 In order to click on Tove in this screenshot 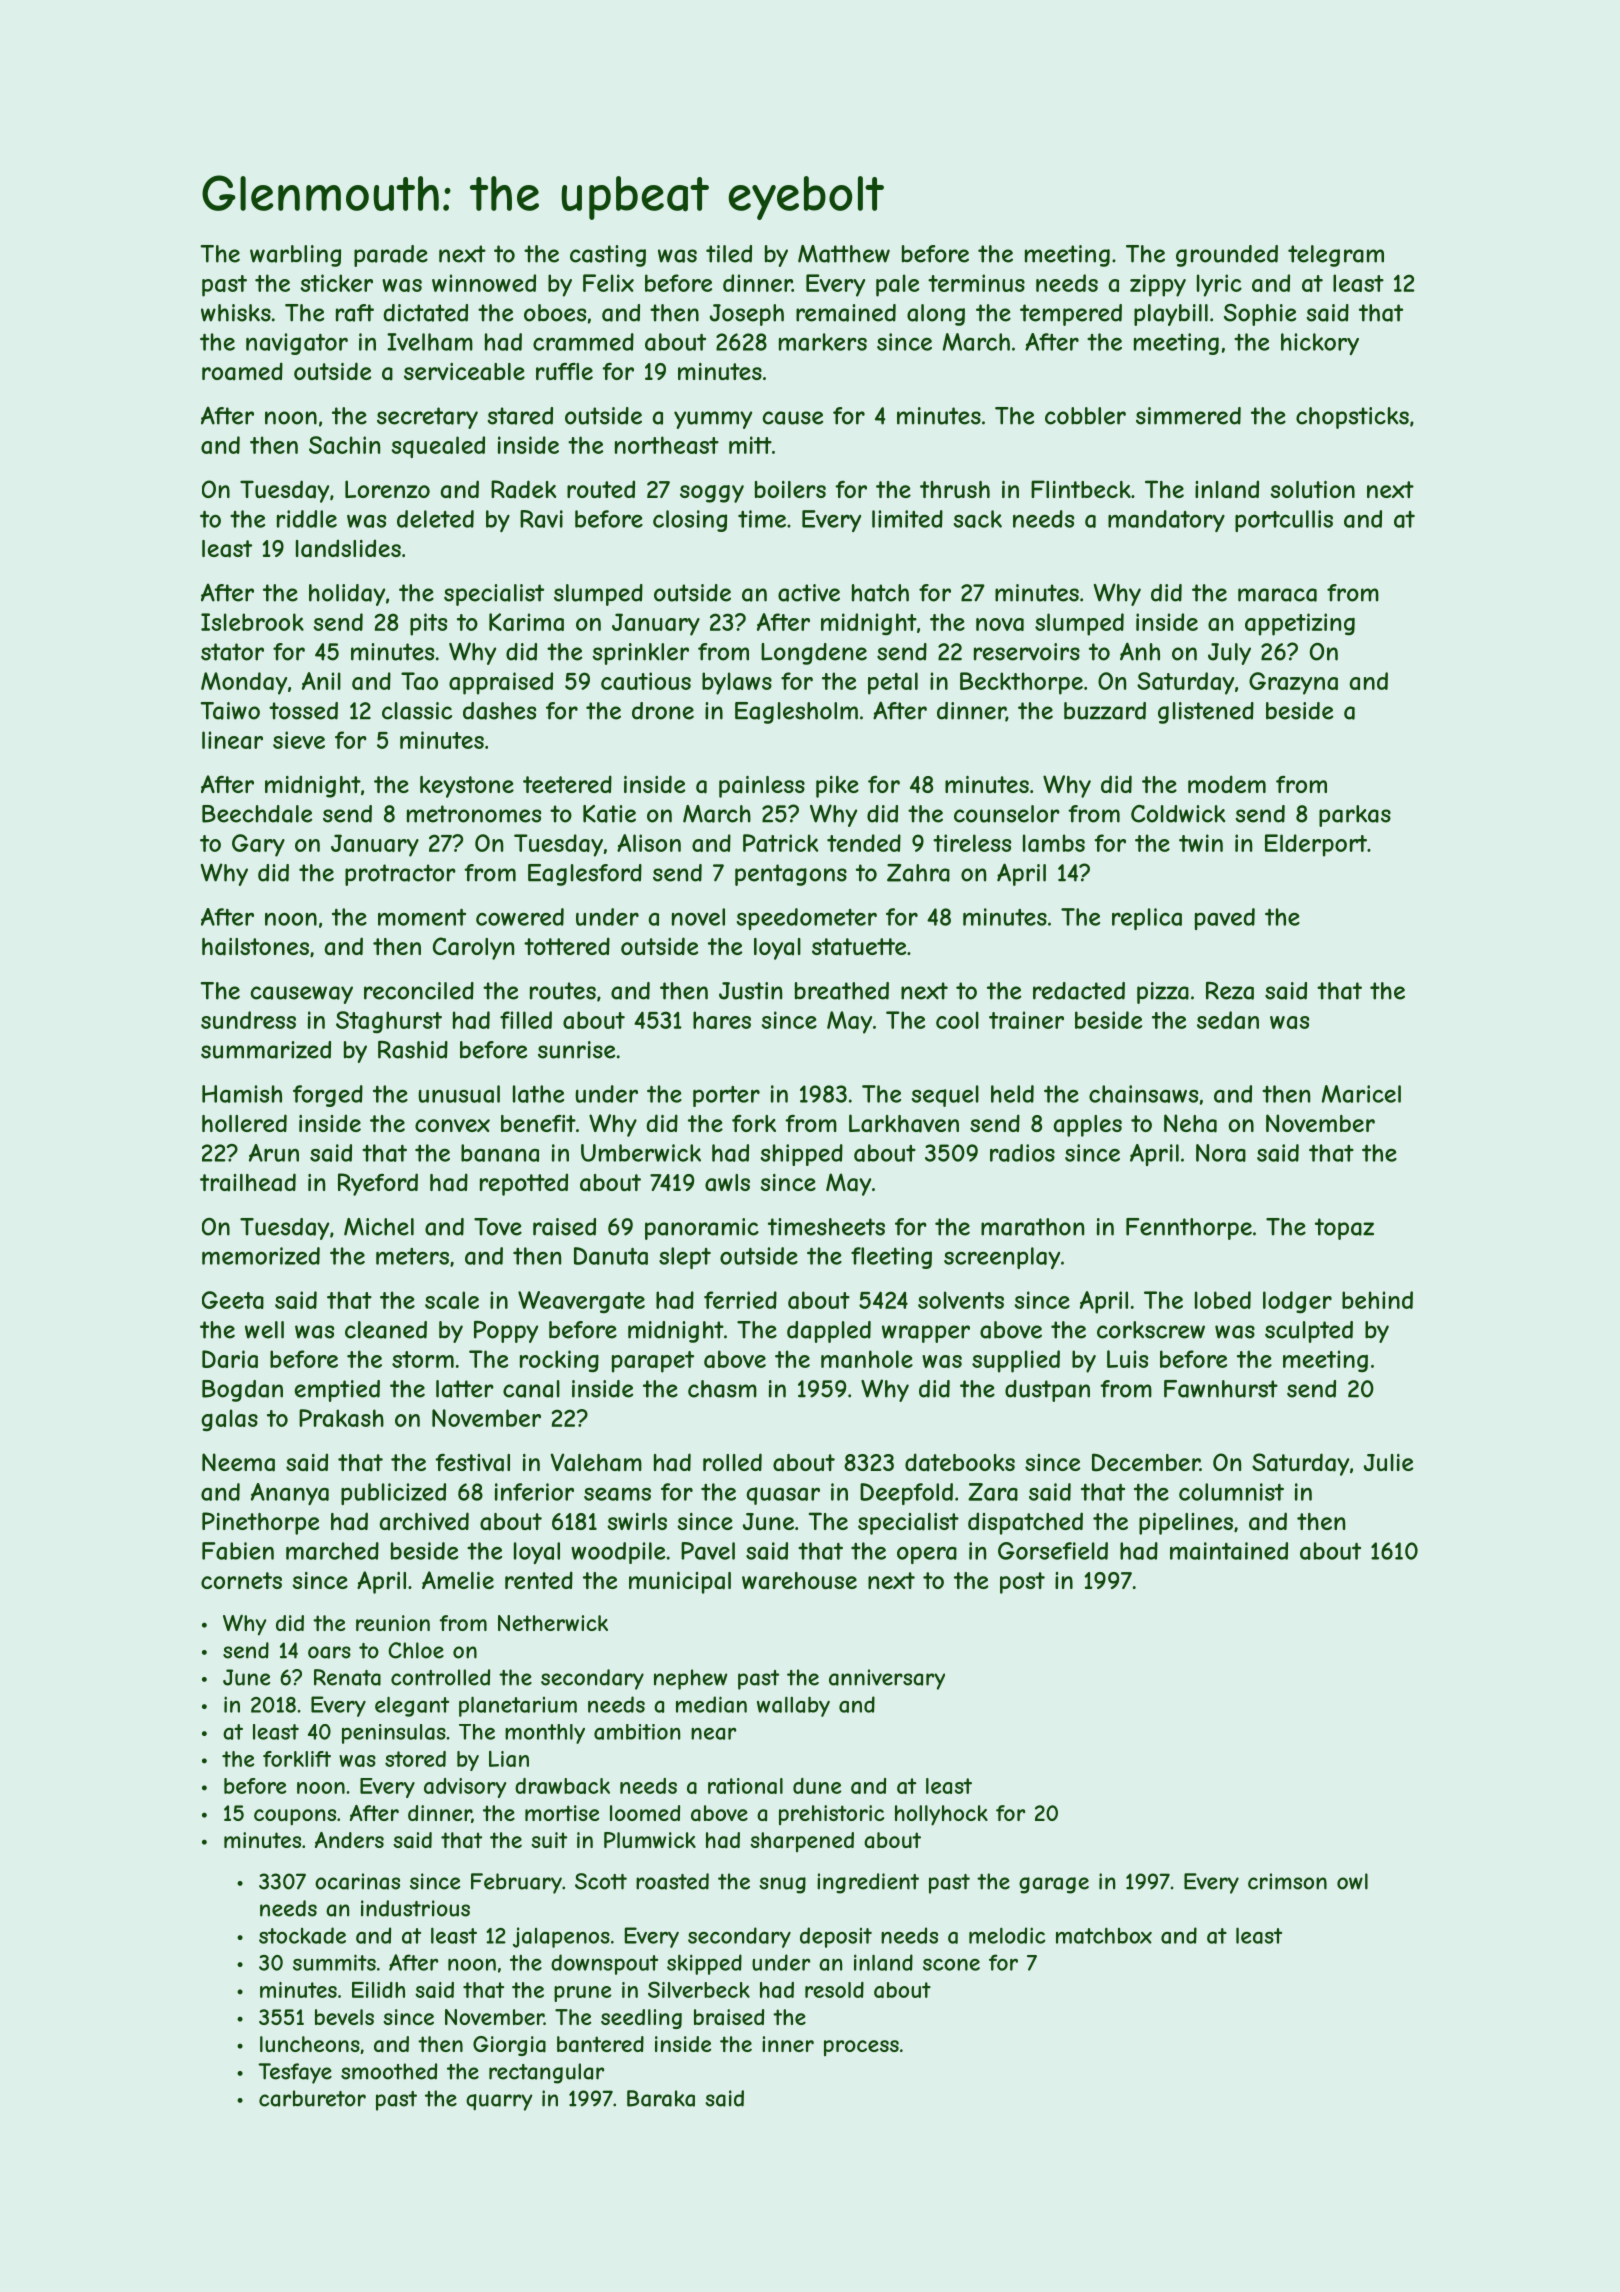, I will do `click(498, 1227)`.
